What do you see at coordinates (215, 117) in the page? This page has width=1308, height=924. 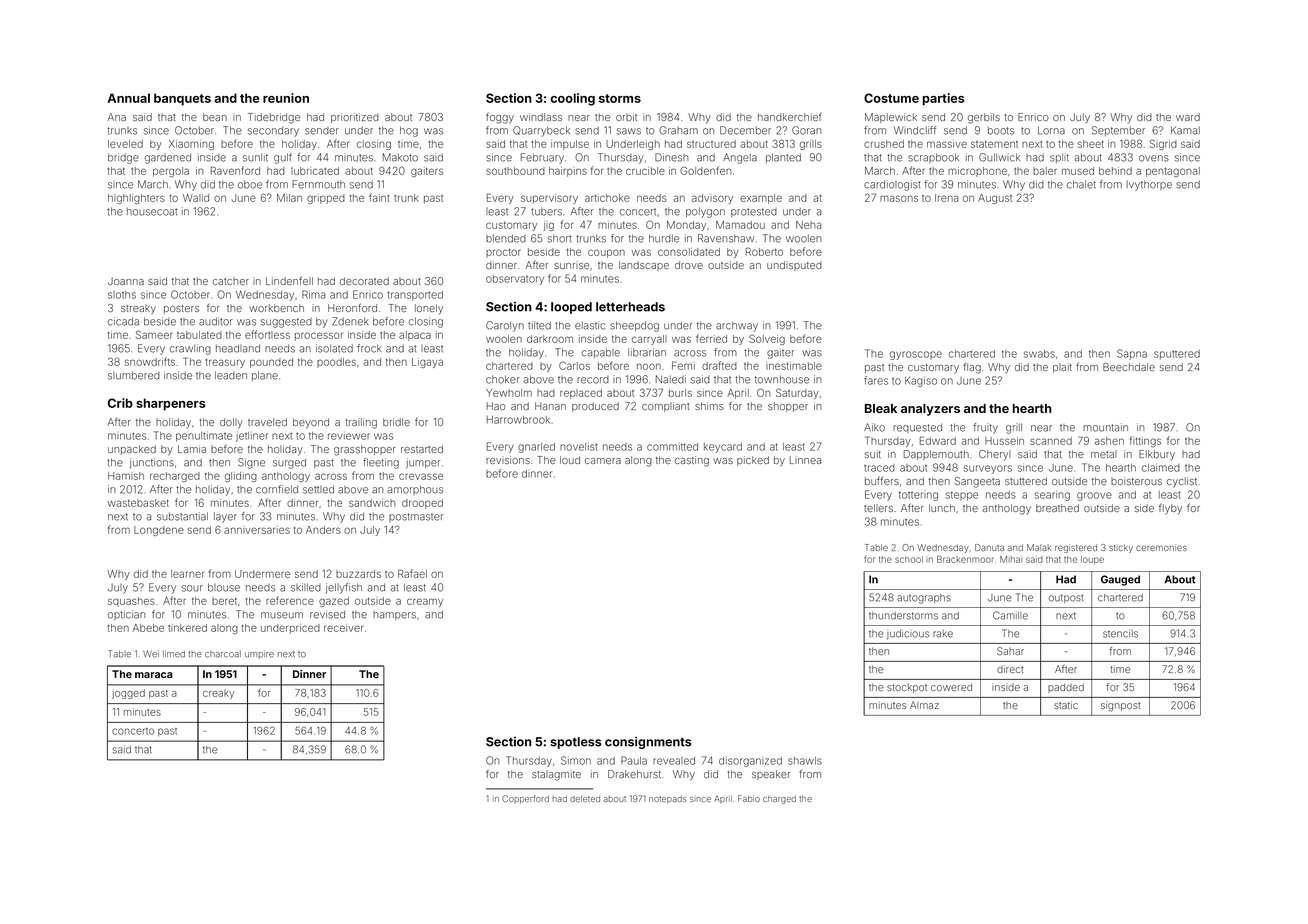 I see `bean` at bounding box center [215, 117].
